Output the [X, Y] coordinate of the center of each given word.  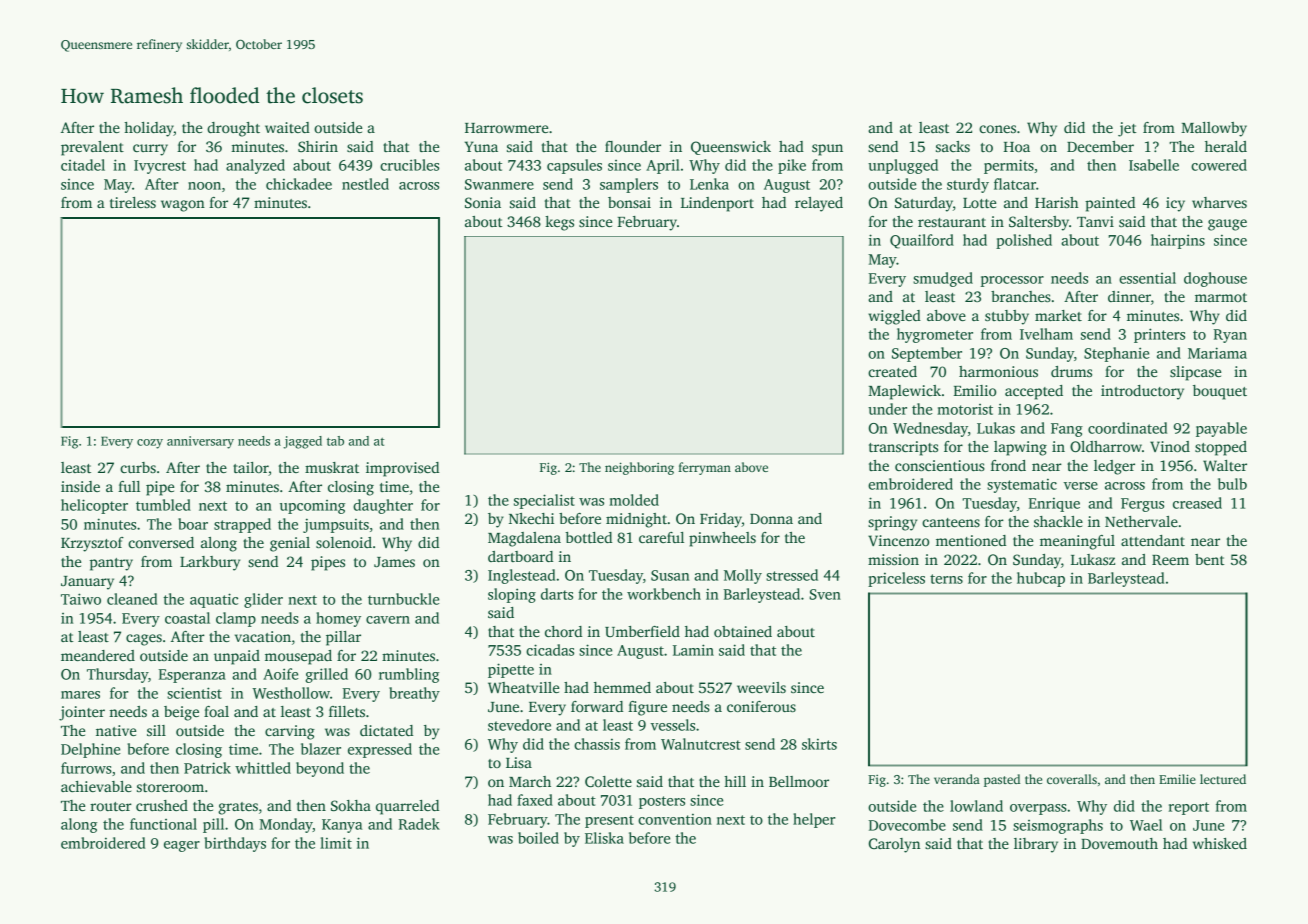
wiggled [894, 317]
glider [263, 600]
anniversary [200, 442]
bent [1210, 559]
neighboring [639, 468]
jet [1127, 129]
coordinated [1127, 428]
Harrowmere [506, 128]
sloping [512, 595]
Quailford [922, 241]
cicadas [550, 650]
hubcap [1041, 579]
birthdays [235, 844]
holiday [149, 129]
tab [335, 441]
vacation [263, 636]
